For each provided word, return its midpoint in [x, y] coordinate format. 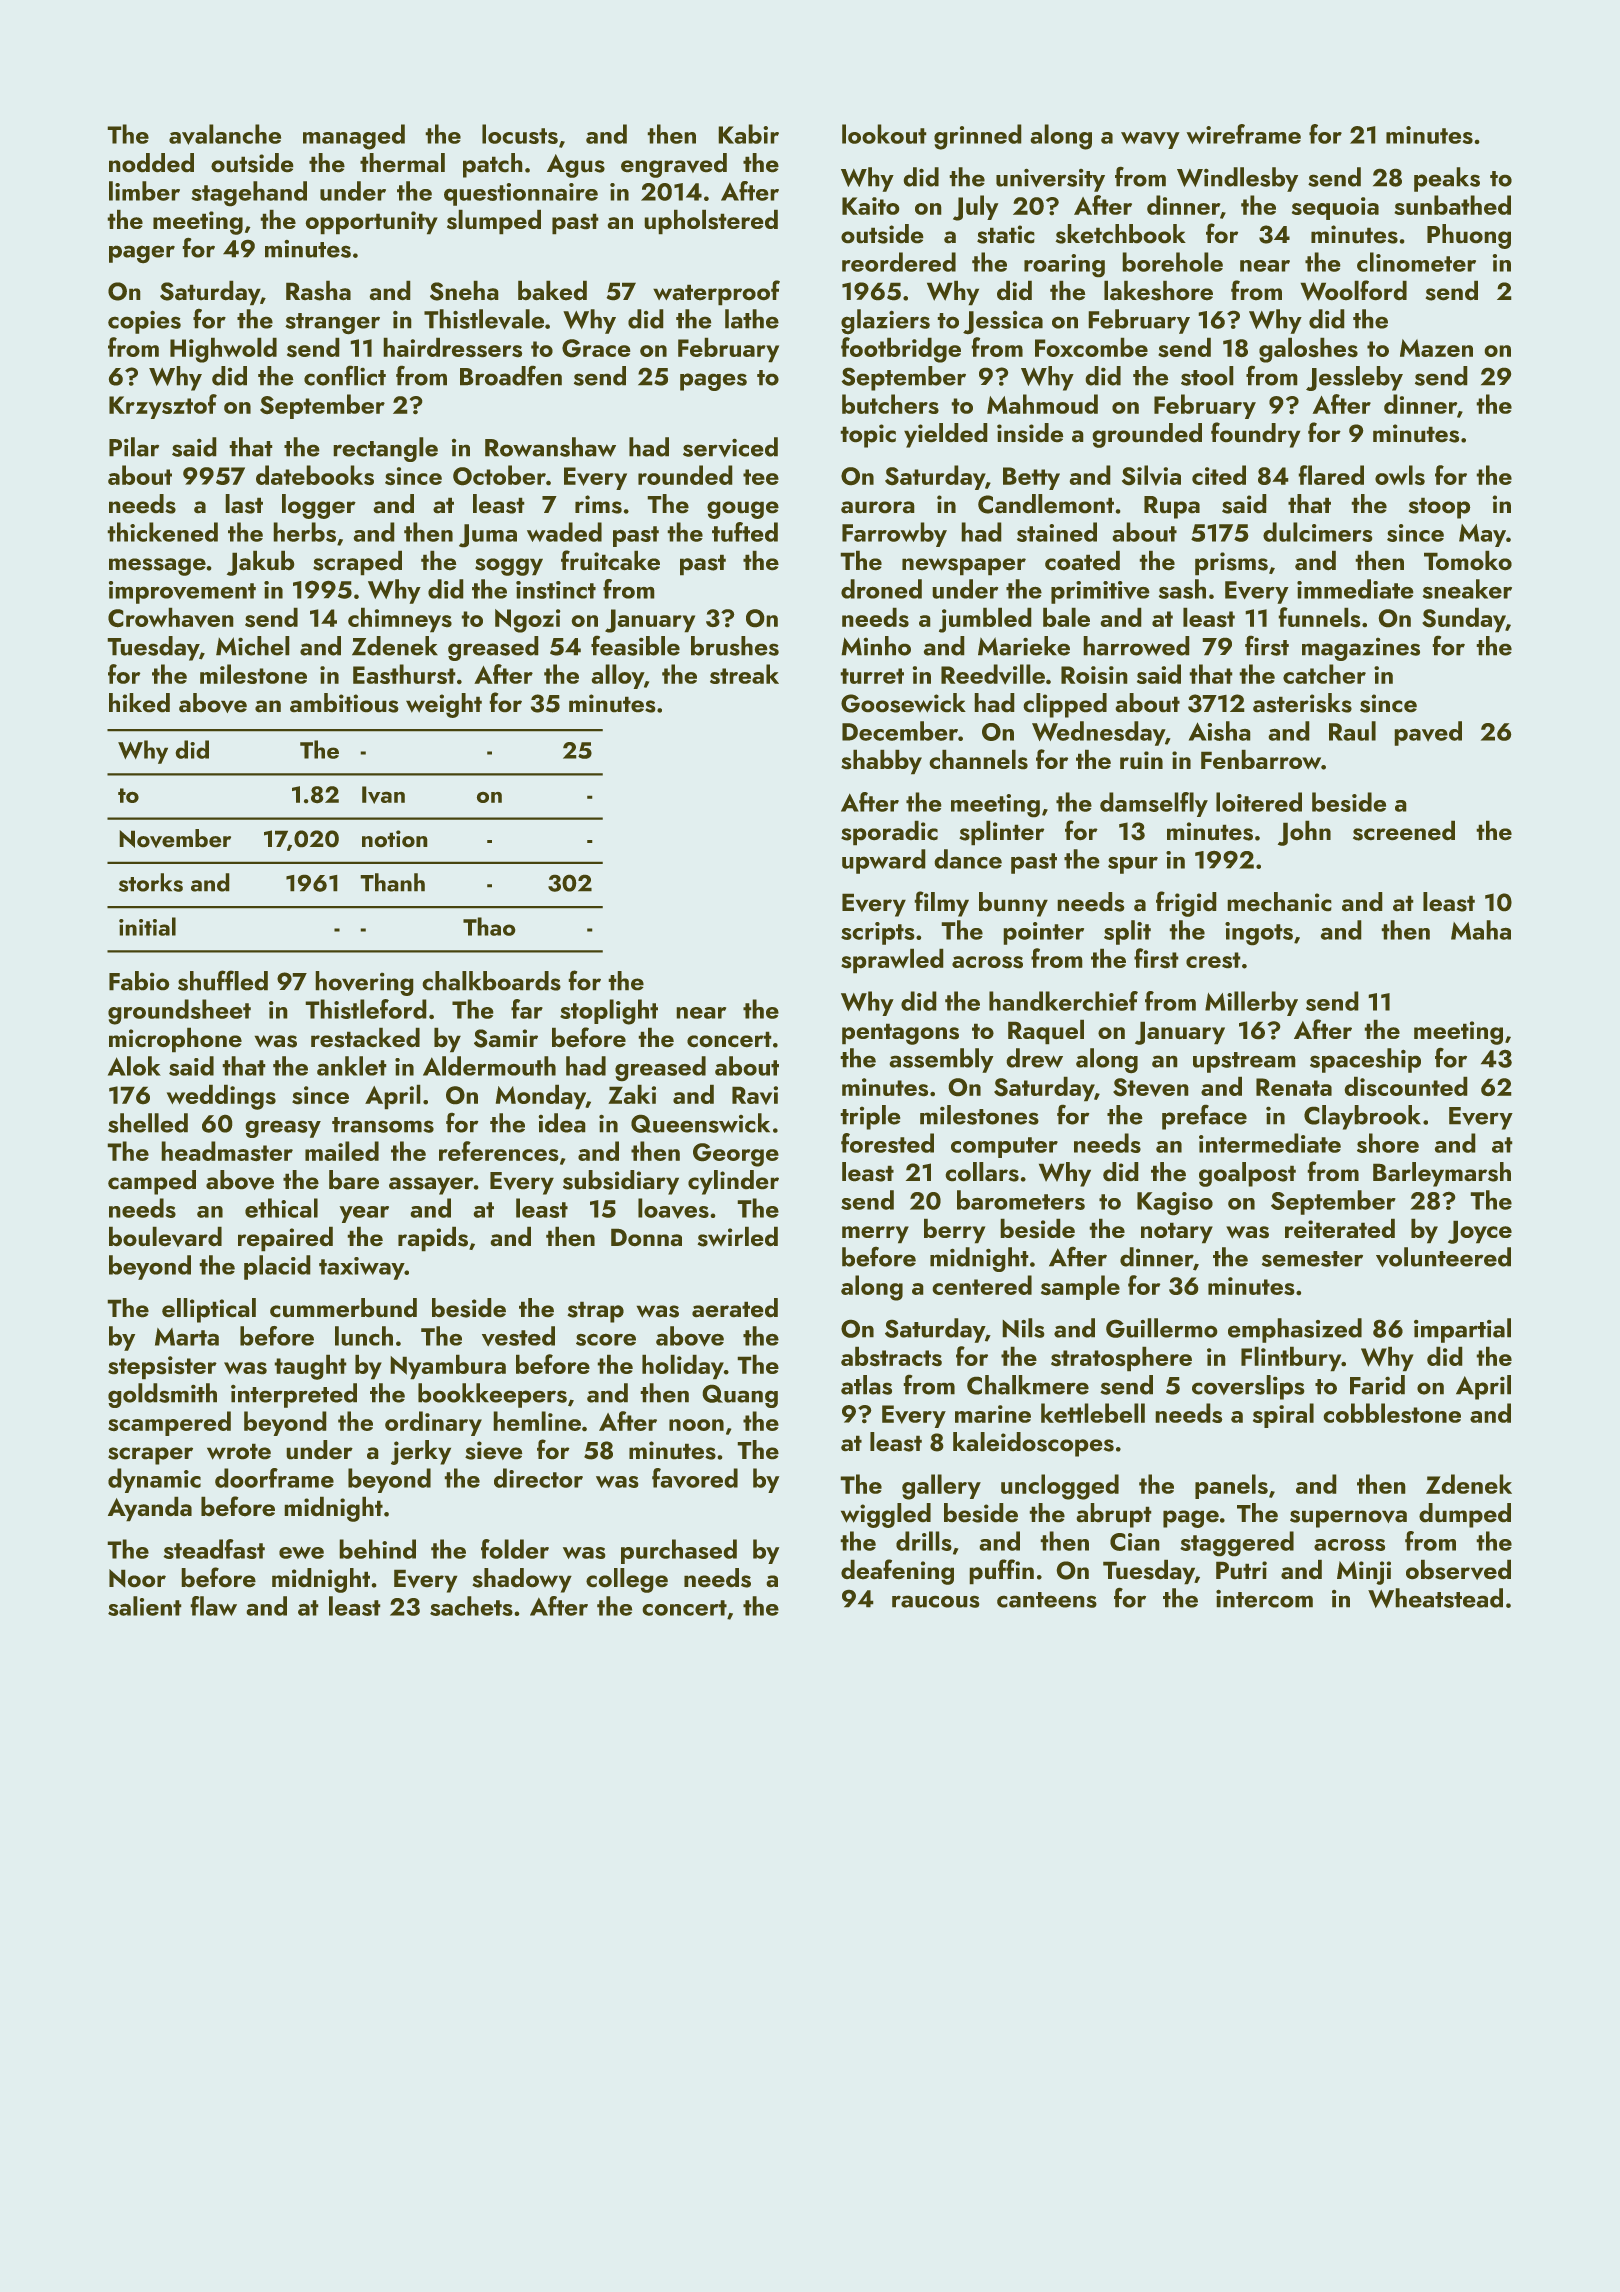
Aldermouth [489, 1066]
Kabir [749, 134]
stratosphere [1121, 1359]
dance [968, 859]
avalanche [225, 134]
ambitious [344, 703]
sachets [471, 1606]
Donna [646, 1237]
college [627, 1580]
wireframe [1244, 134]
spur [1133, 865]
